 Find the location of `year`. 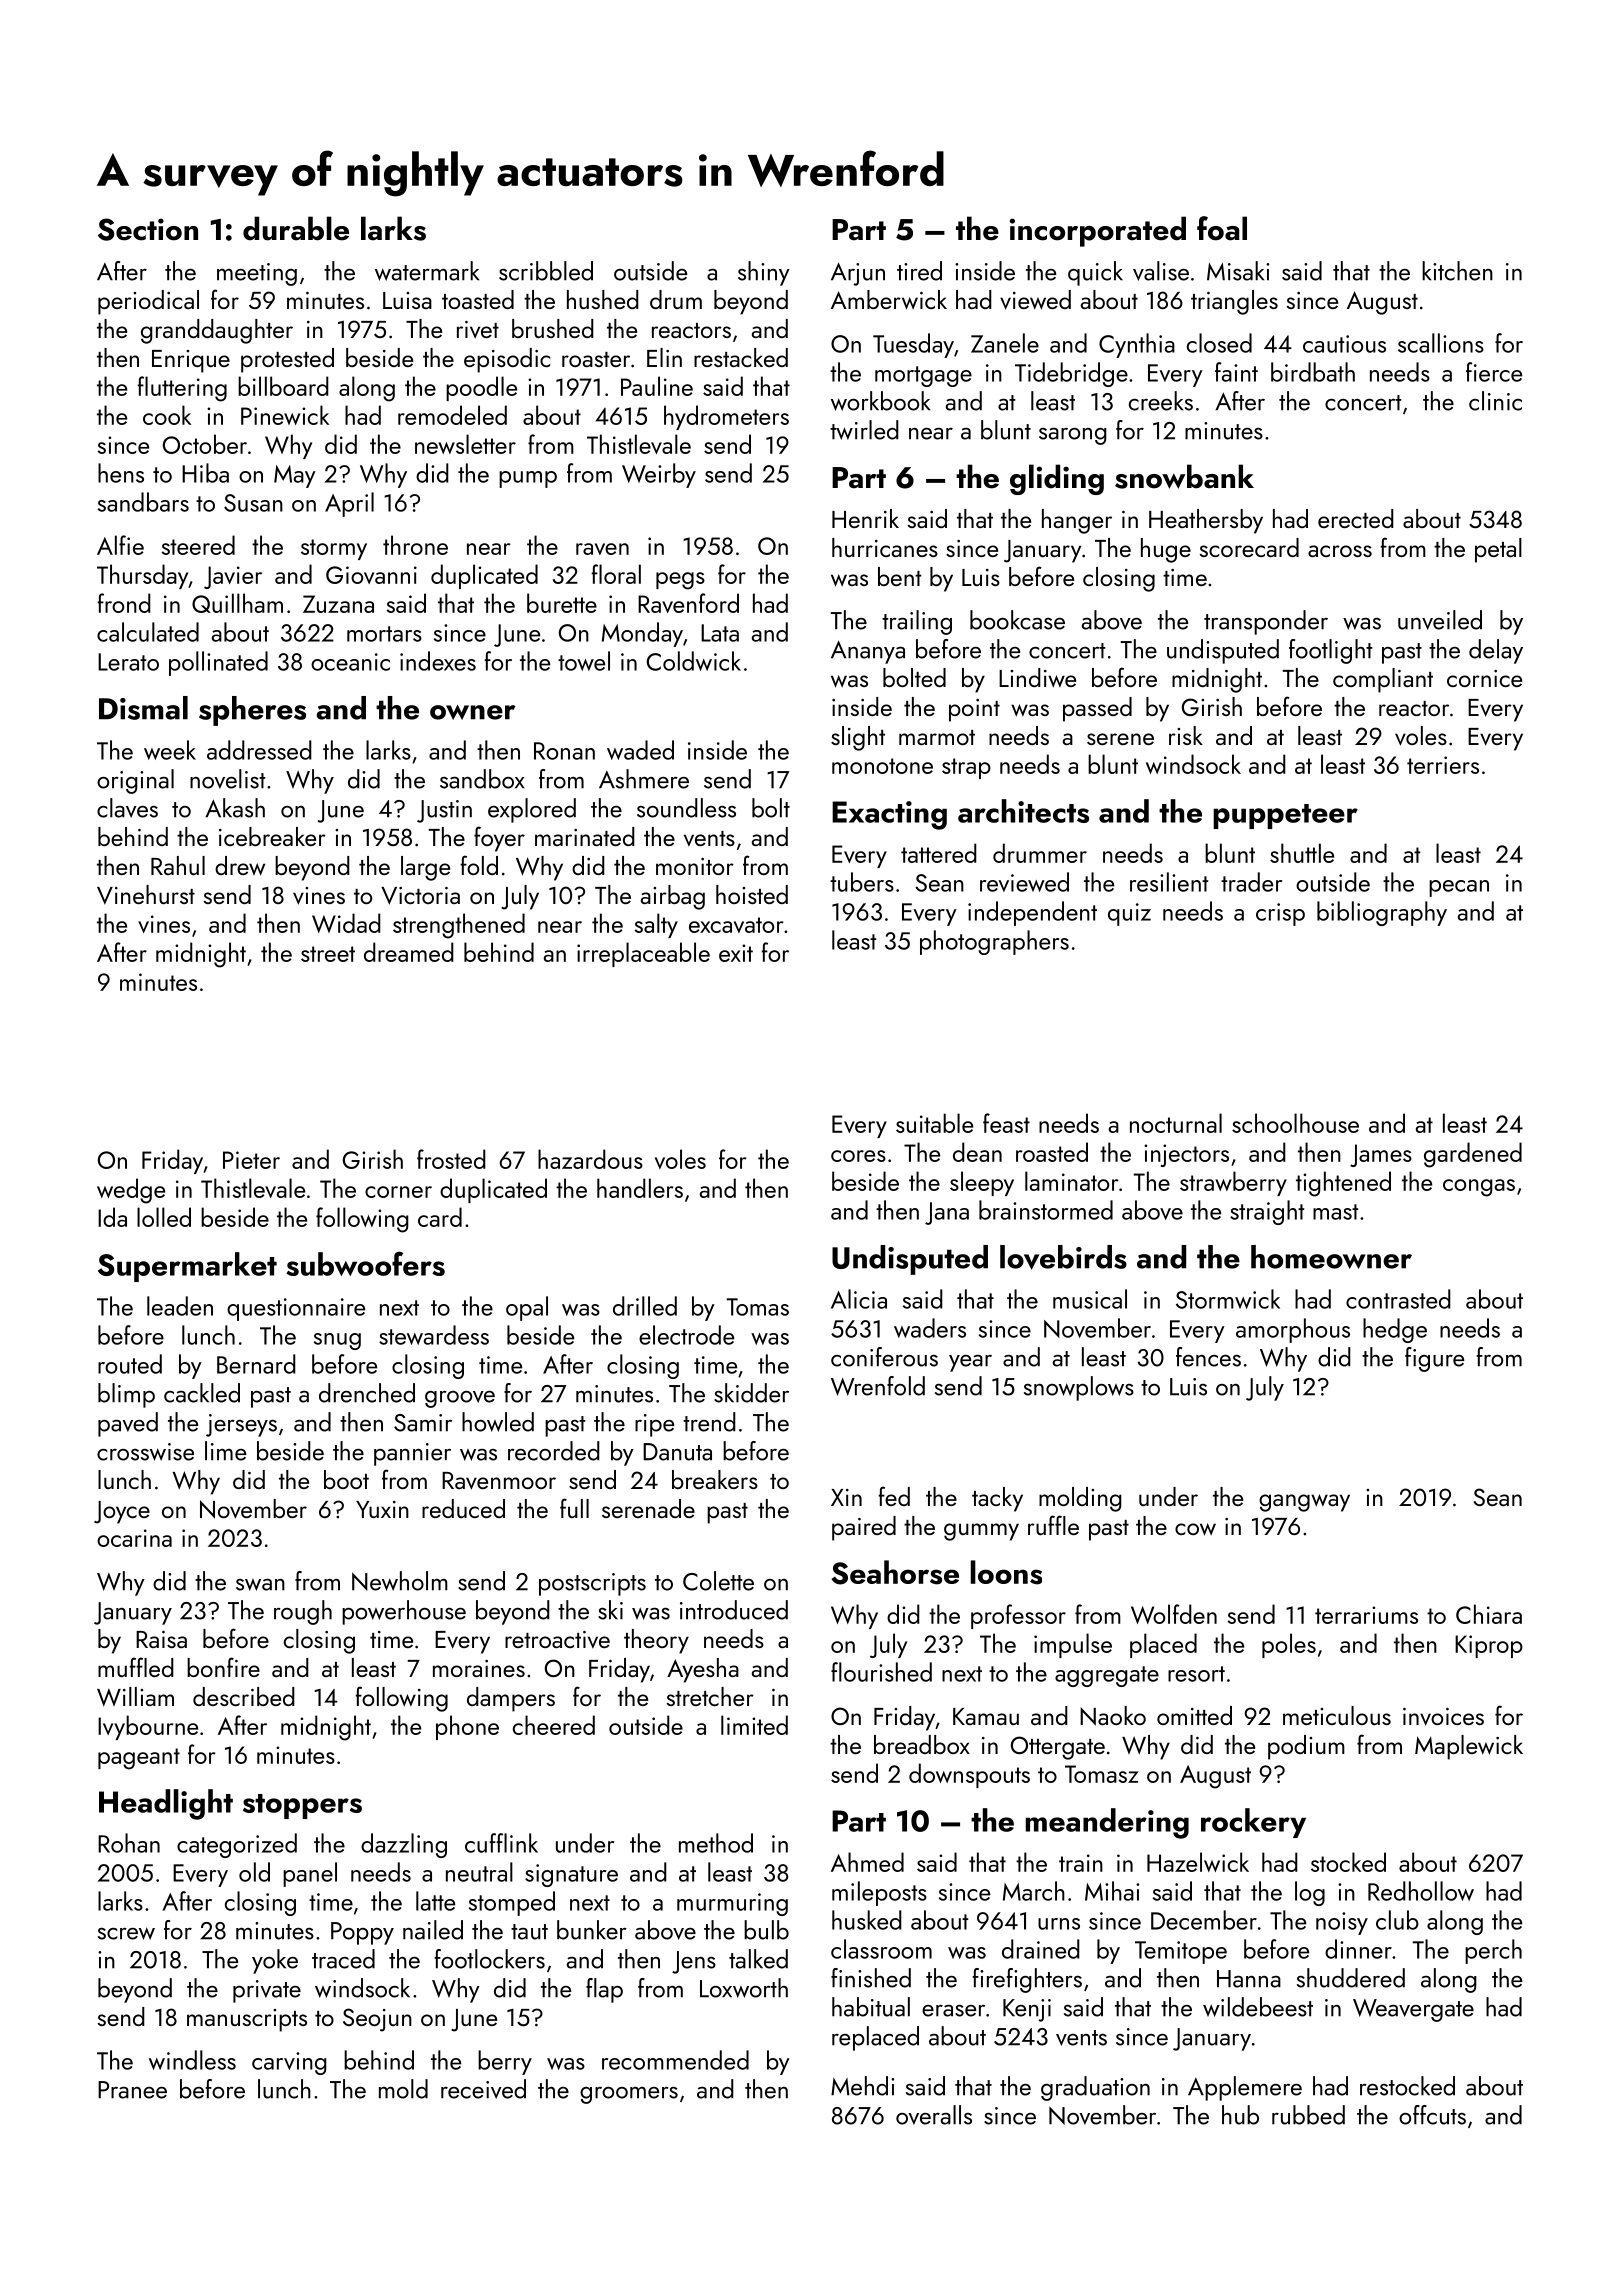

year is located at coordinates (970, 1363).
